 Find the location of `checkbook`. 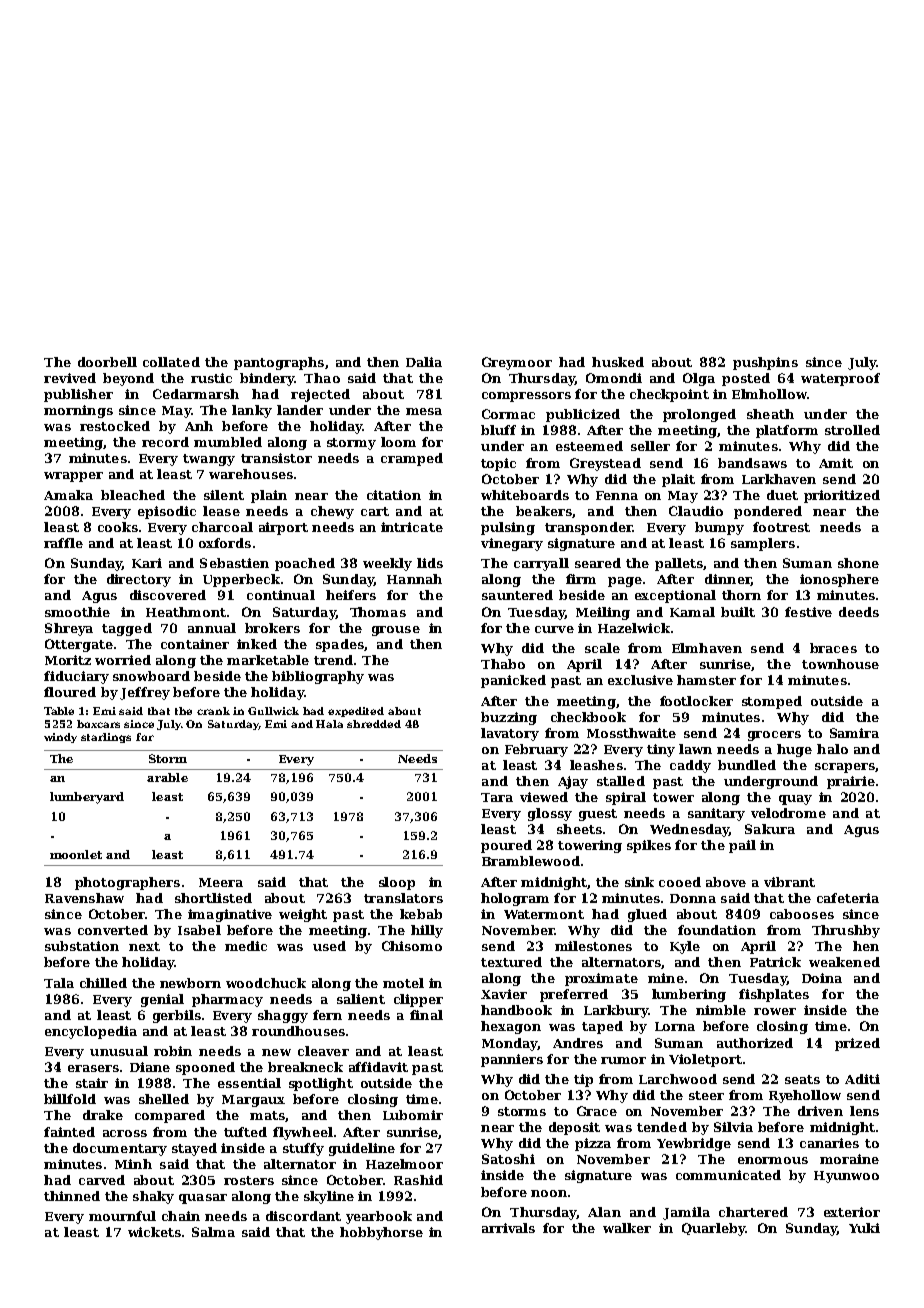

checkbook is located at coordinates (588, 717).
